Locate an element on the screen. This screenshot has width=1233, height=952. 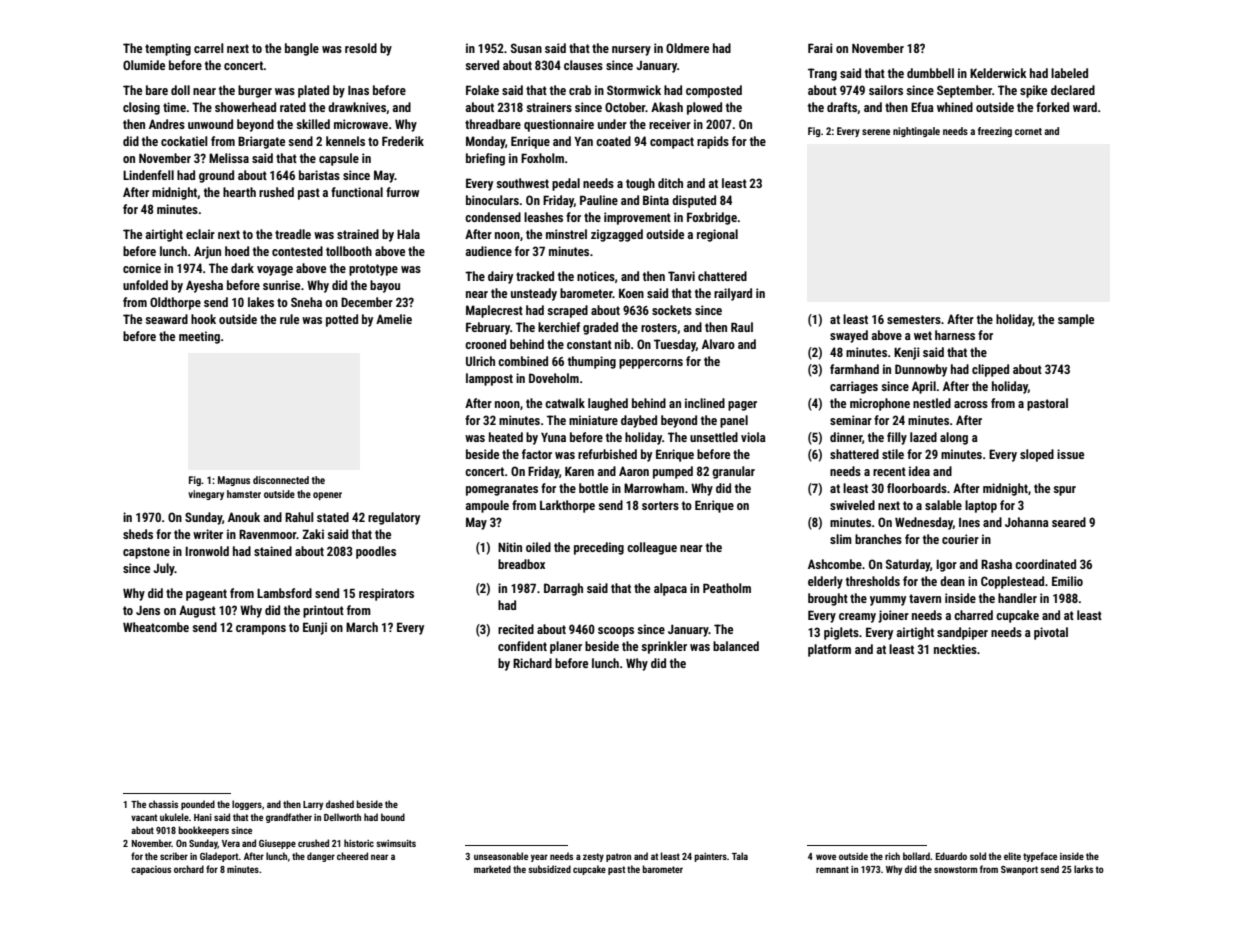
nib is located at coordinates (622, 344).
